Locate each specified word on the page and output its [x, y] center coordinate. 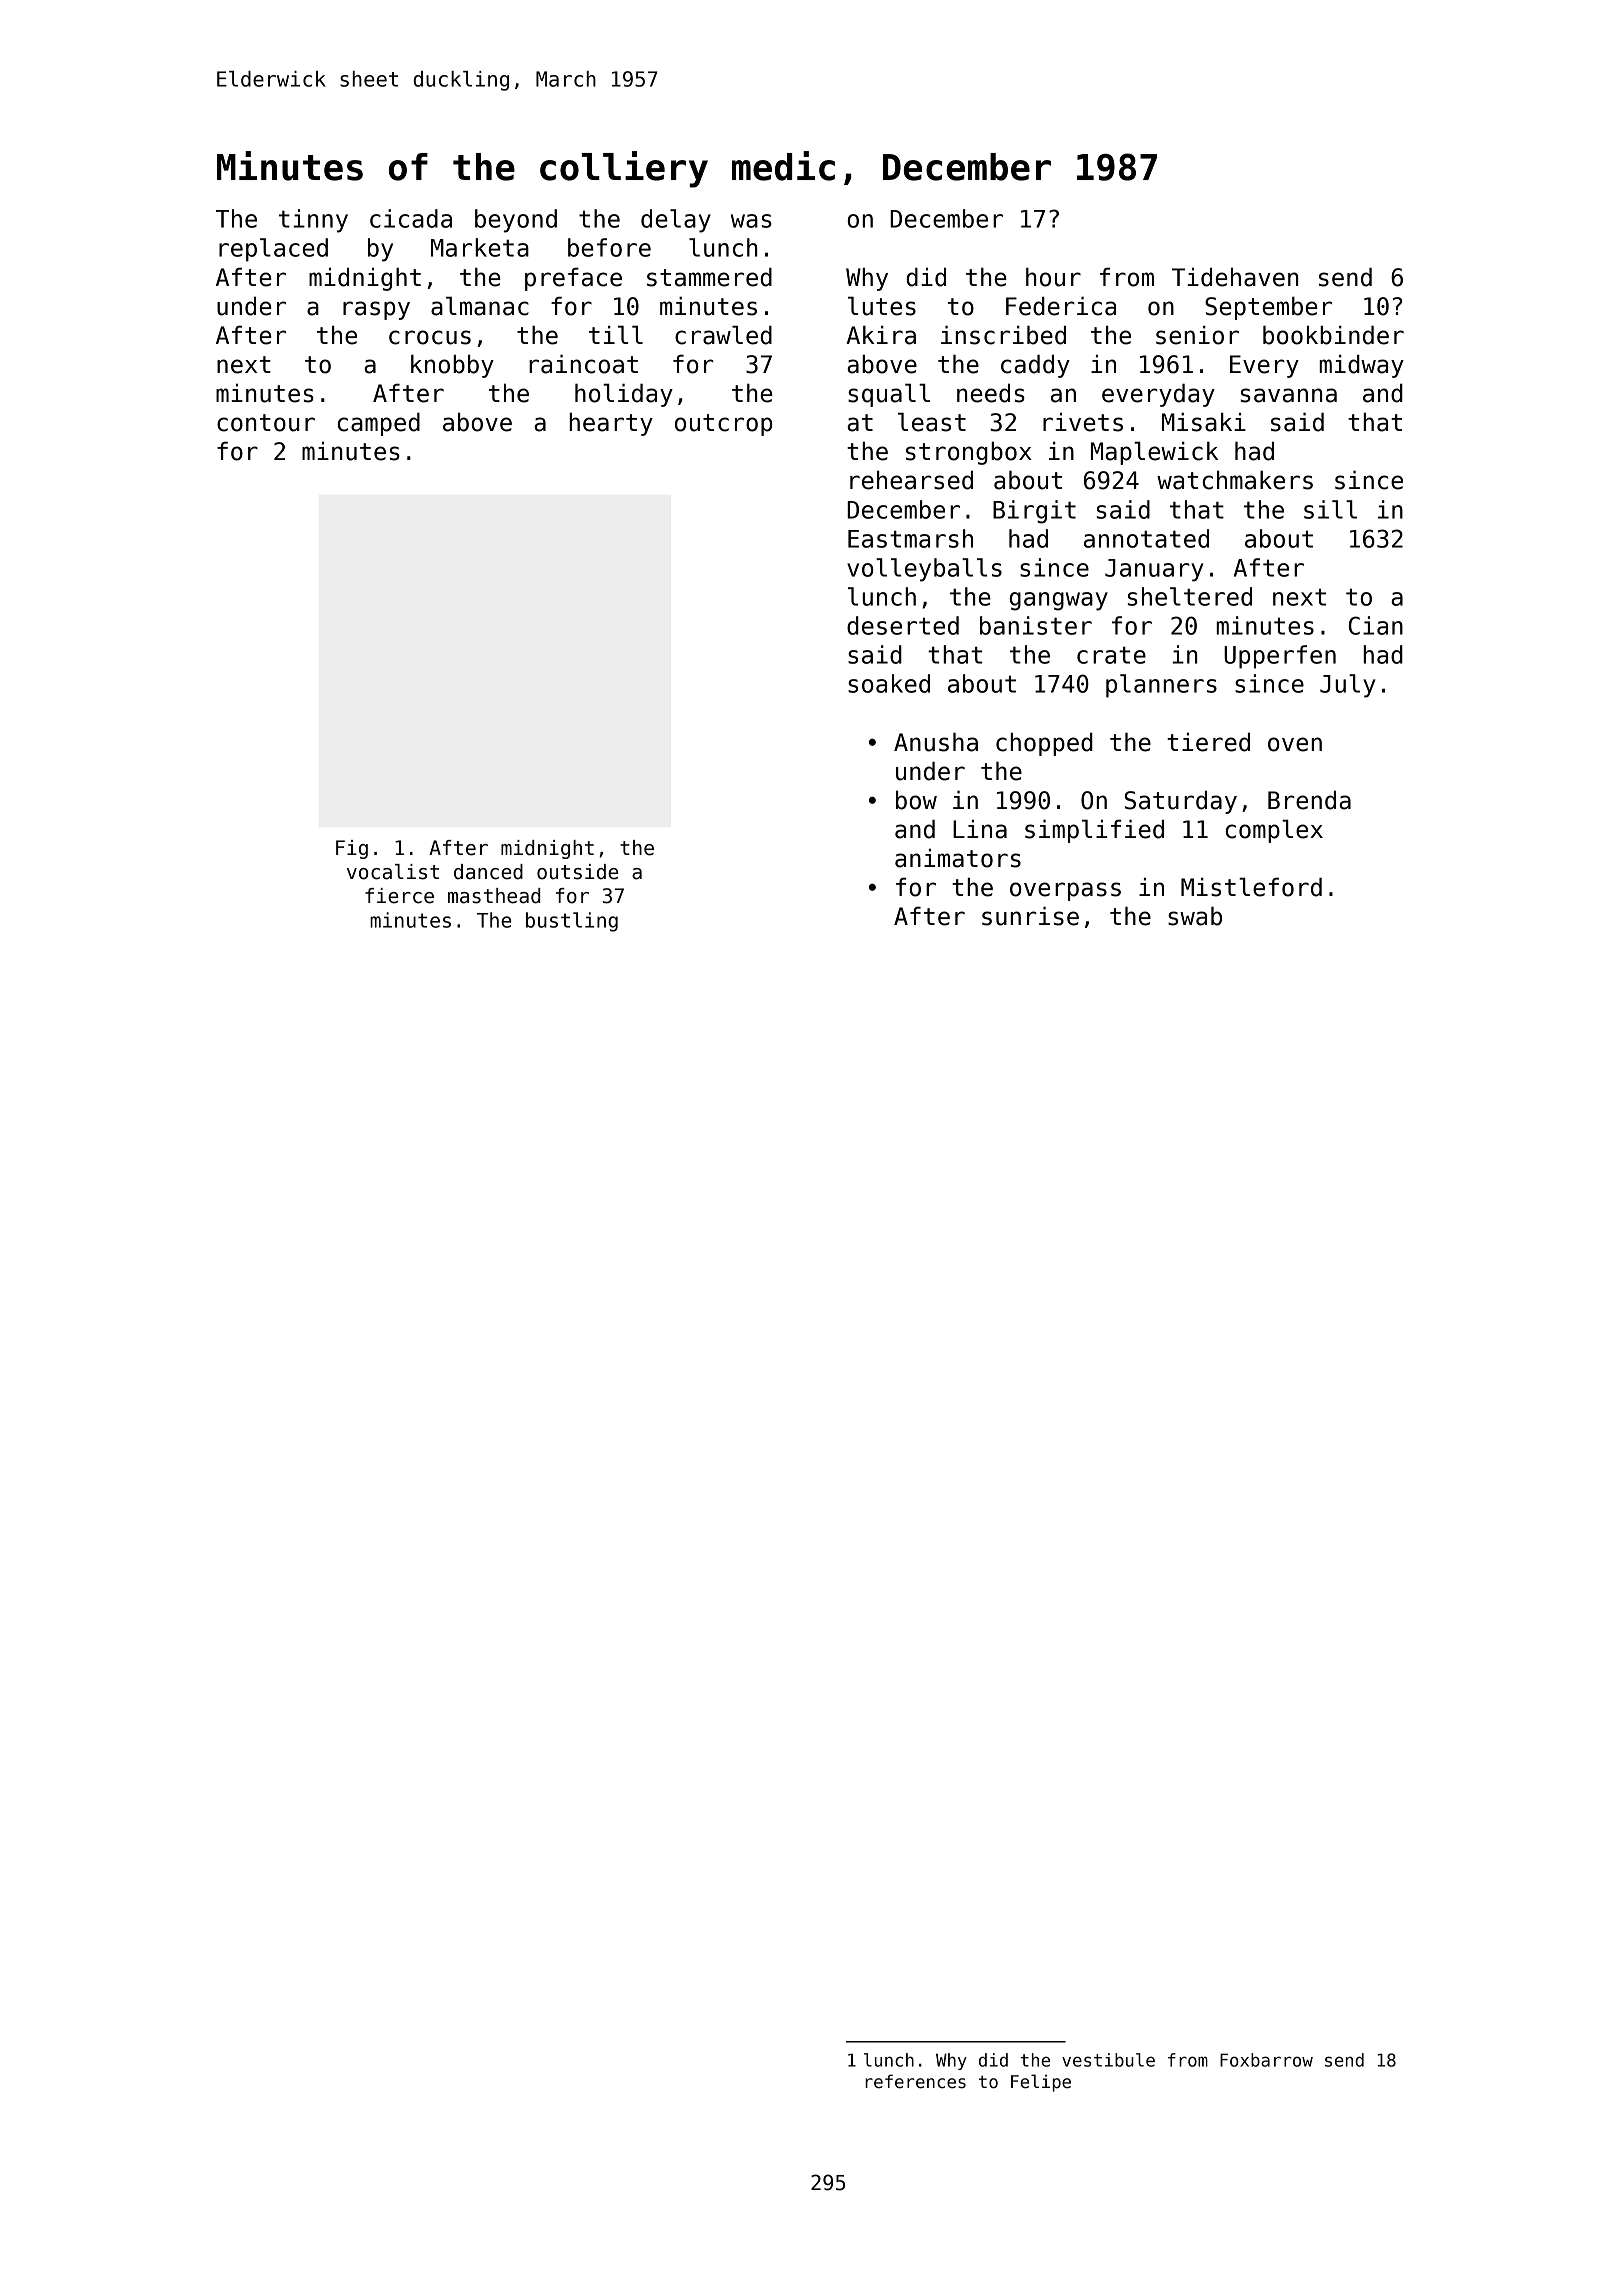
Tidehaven [1235, 277]
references [915, 2081]
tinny [313, 221]
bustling [572, 922]
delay [676, 221]
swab [1195, 916]
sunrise [1030, 916]
